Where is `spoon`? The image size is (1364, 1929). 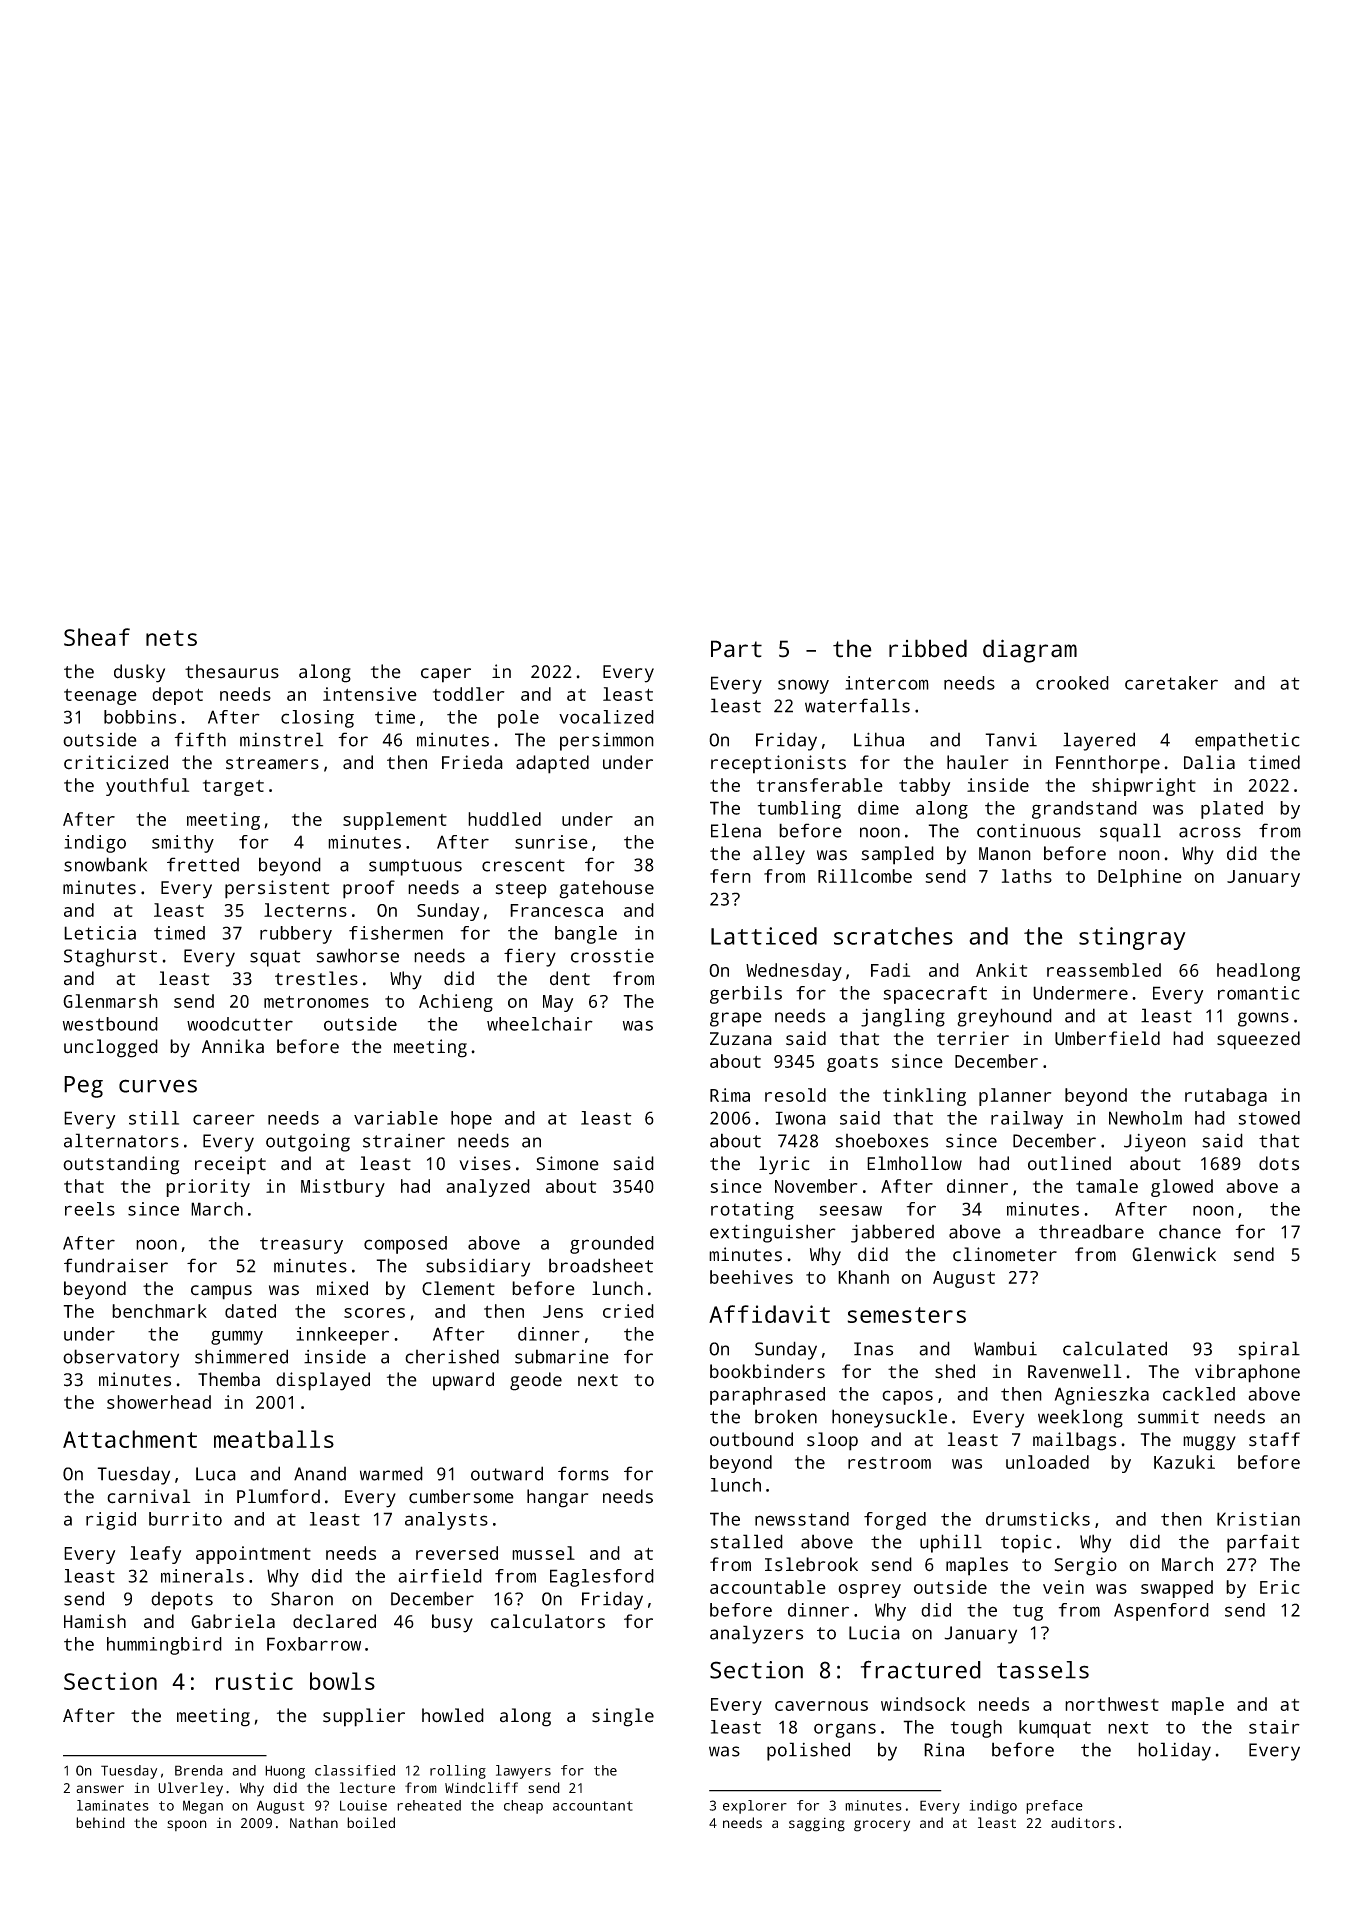 spoon is located at coordinates (187, 1825).
